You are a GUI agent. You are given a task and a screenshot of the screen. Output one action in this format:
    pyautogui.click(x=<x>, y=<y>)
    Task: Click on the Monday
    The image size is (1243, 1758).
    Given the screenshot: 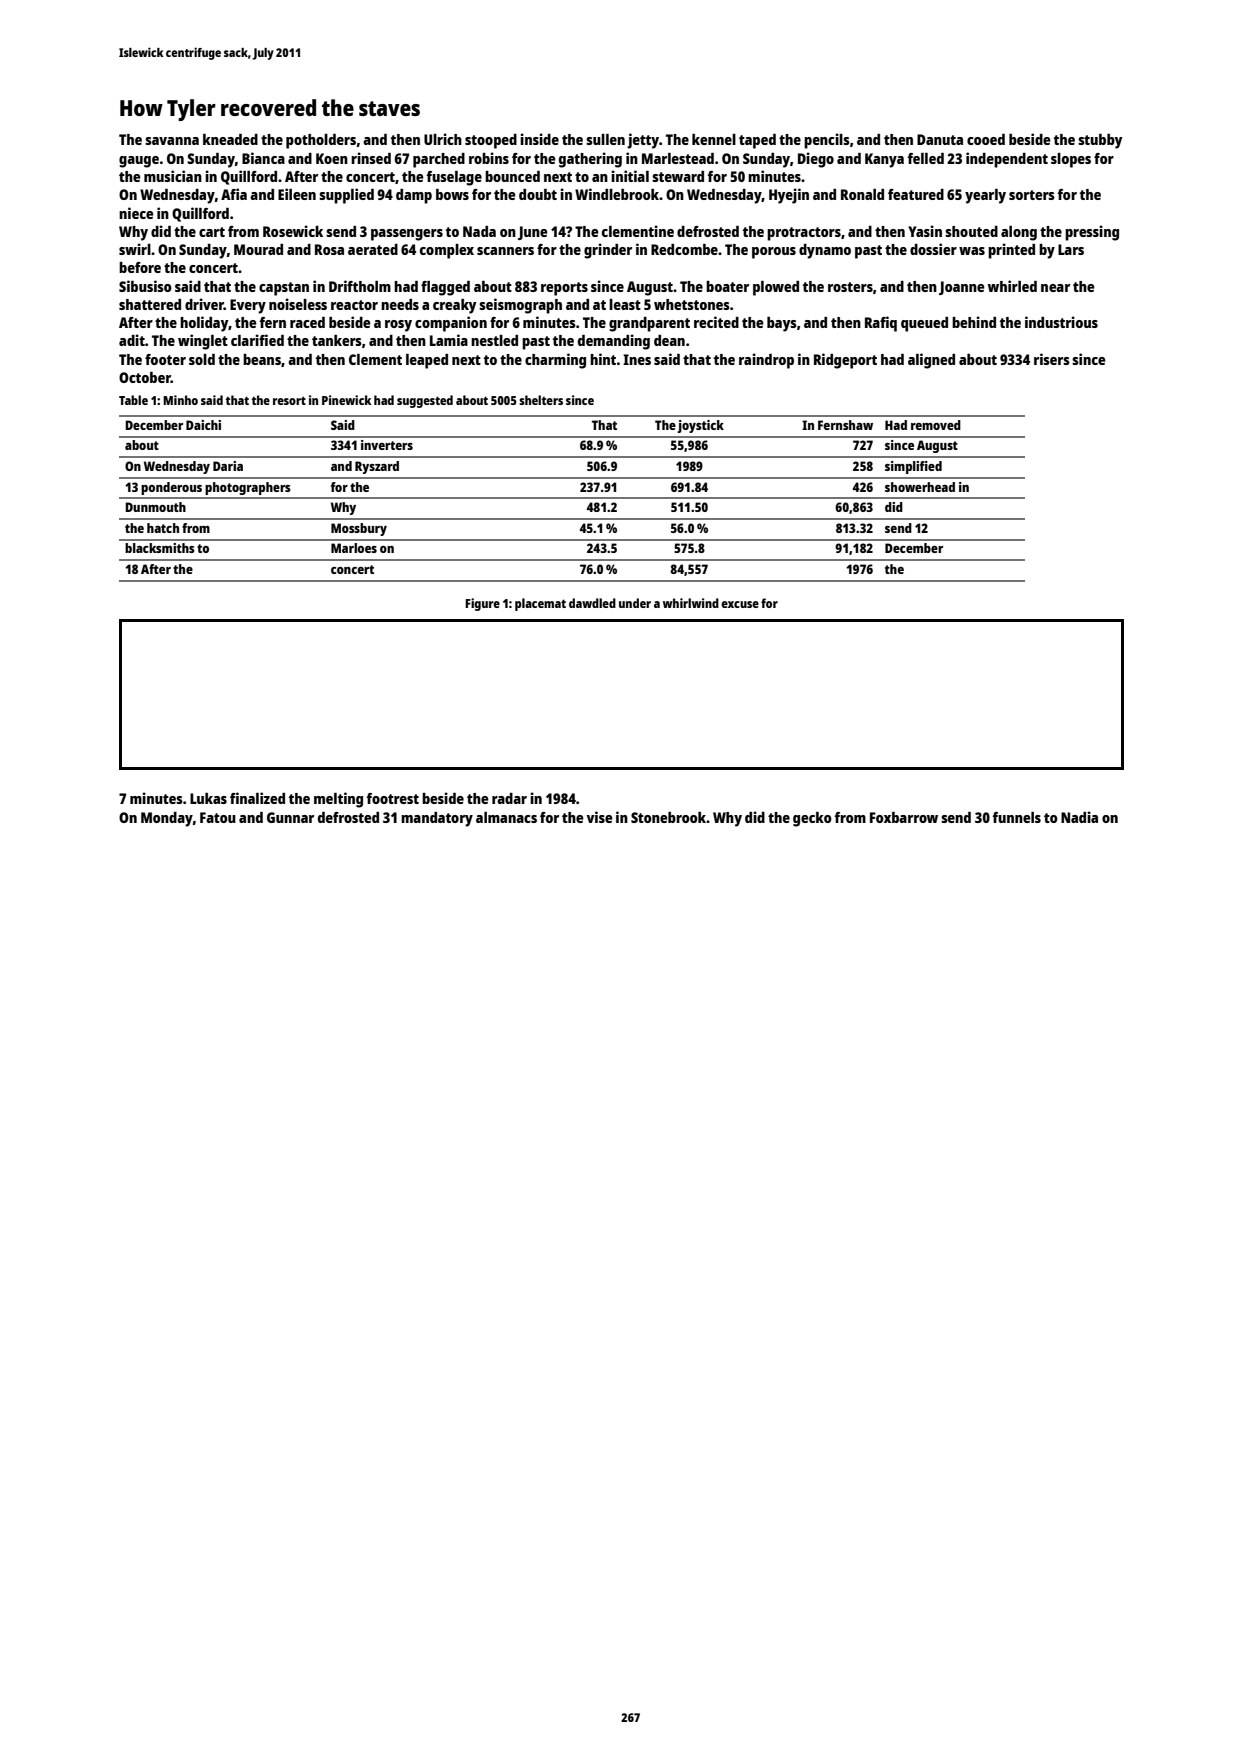 What is the action you would take?
    pyautogui.click(x=167, y=819)
